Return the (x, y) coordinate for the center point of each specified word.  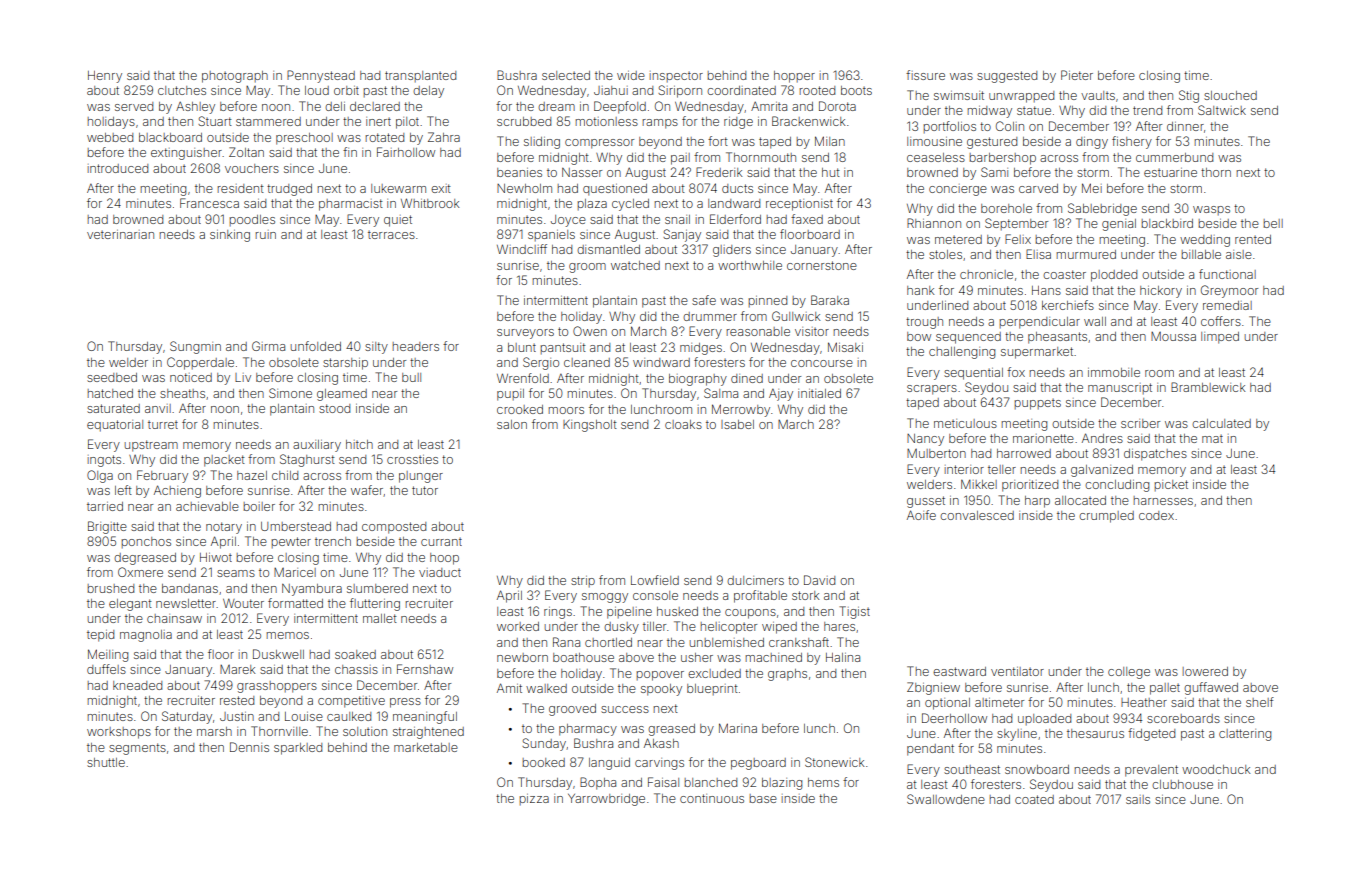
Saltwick (1222, 110)
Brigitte (107, 527)
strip (583, 581)
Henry (105, 77)
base (763, 798)
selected (566, 75)
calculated (1221, 423)
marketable (426, 747)
